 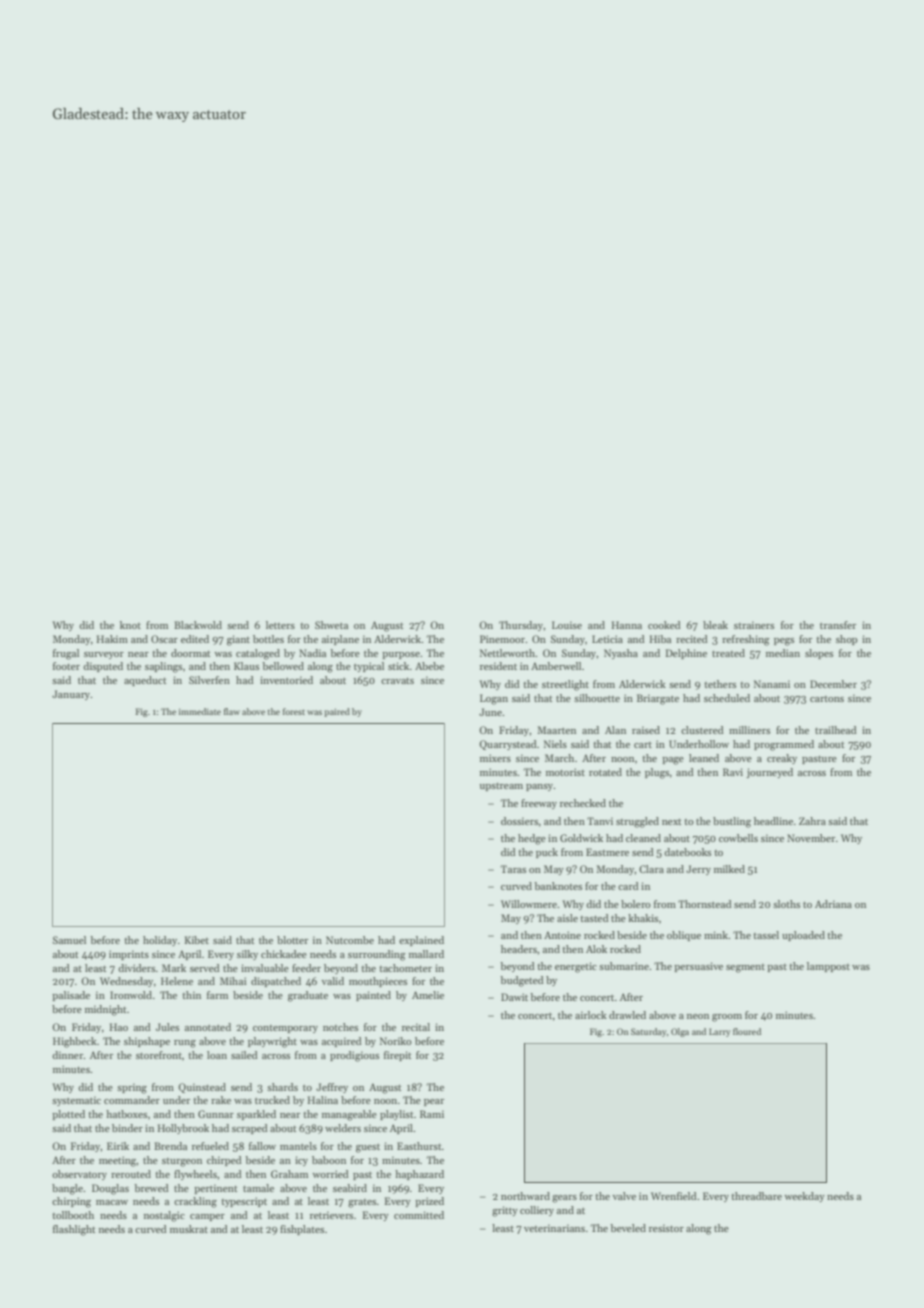 What do you see at coordinates (811, 838) in the screenshot?
I see `November` at bounding box center [811, 838].
